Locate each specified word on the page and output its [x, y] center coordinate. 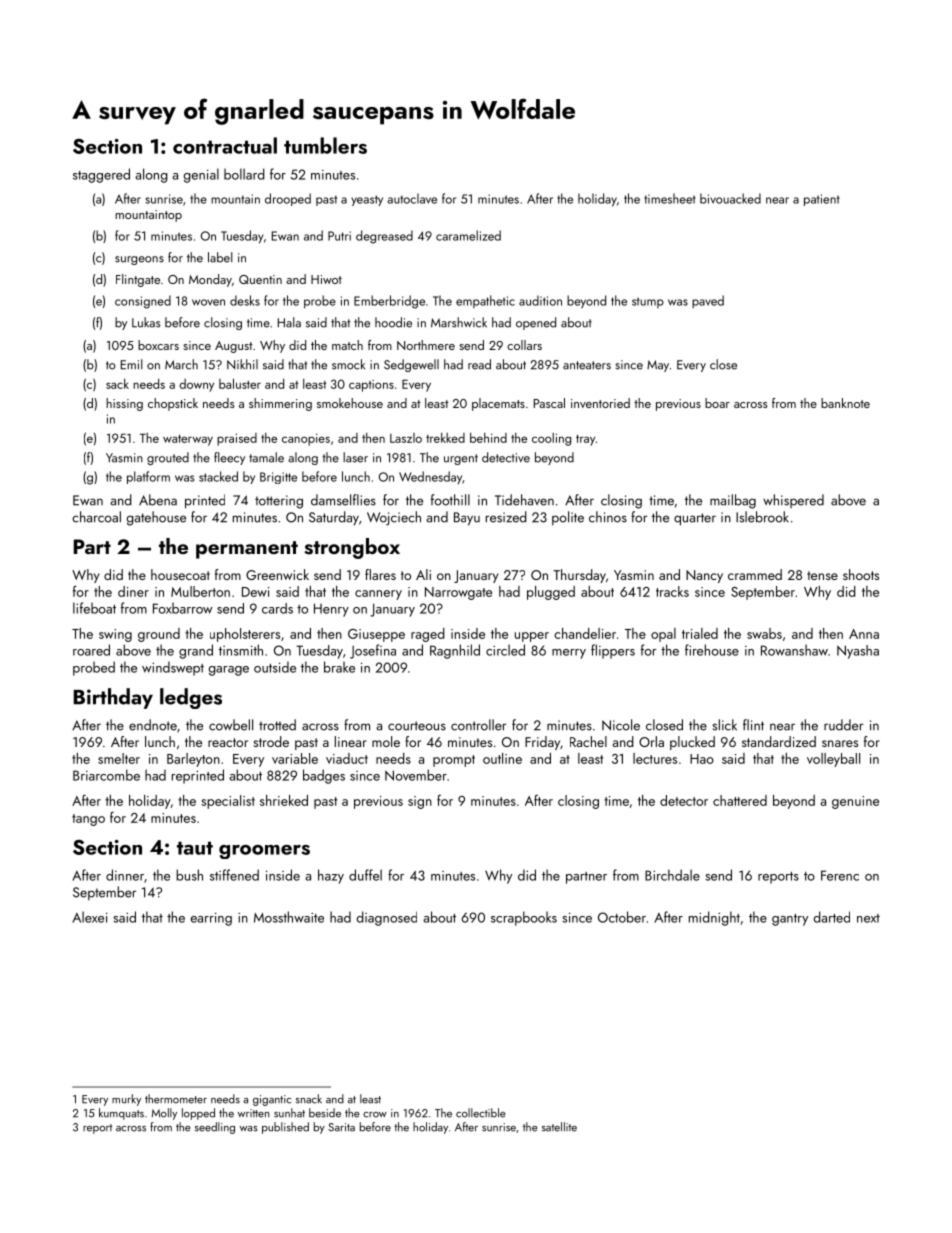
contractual [225, 145]
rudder [843, 725]
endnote [153, 725]
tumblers [325, 145]
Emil [132, 364]
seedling [215, 1128]
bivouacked [730, 198]
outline [502, 758]
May [658, 366]
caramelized [468, 235]
